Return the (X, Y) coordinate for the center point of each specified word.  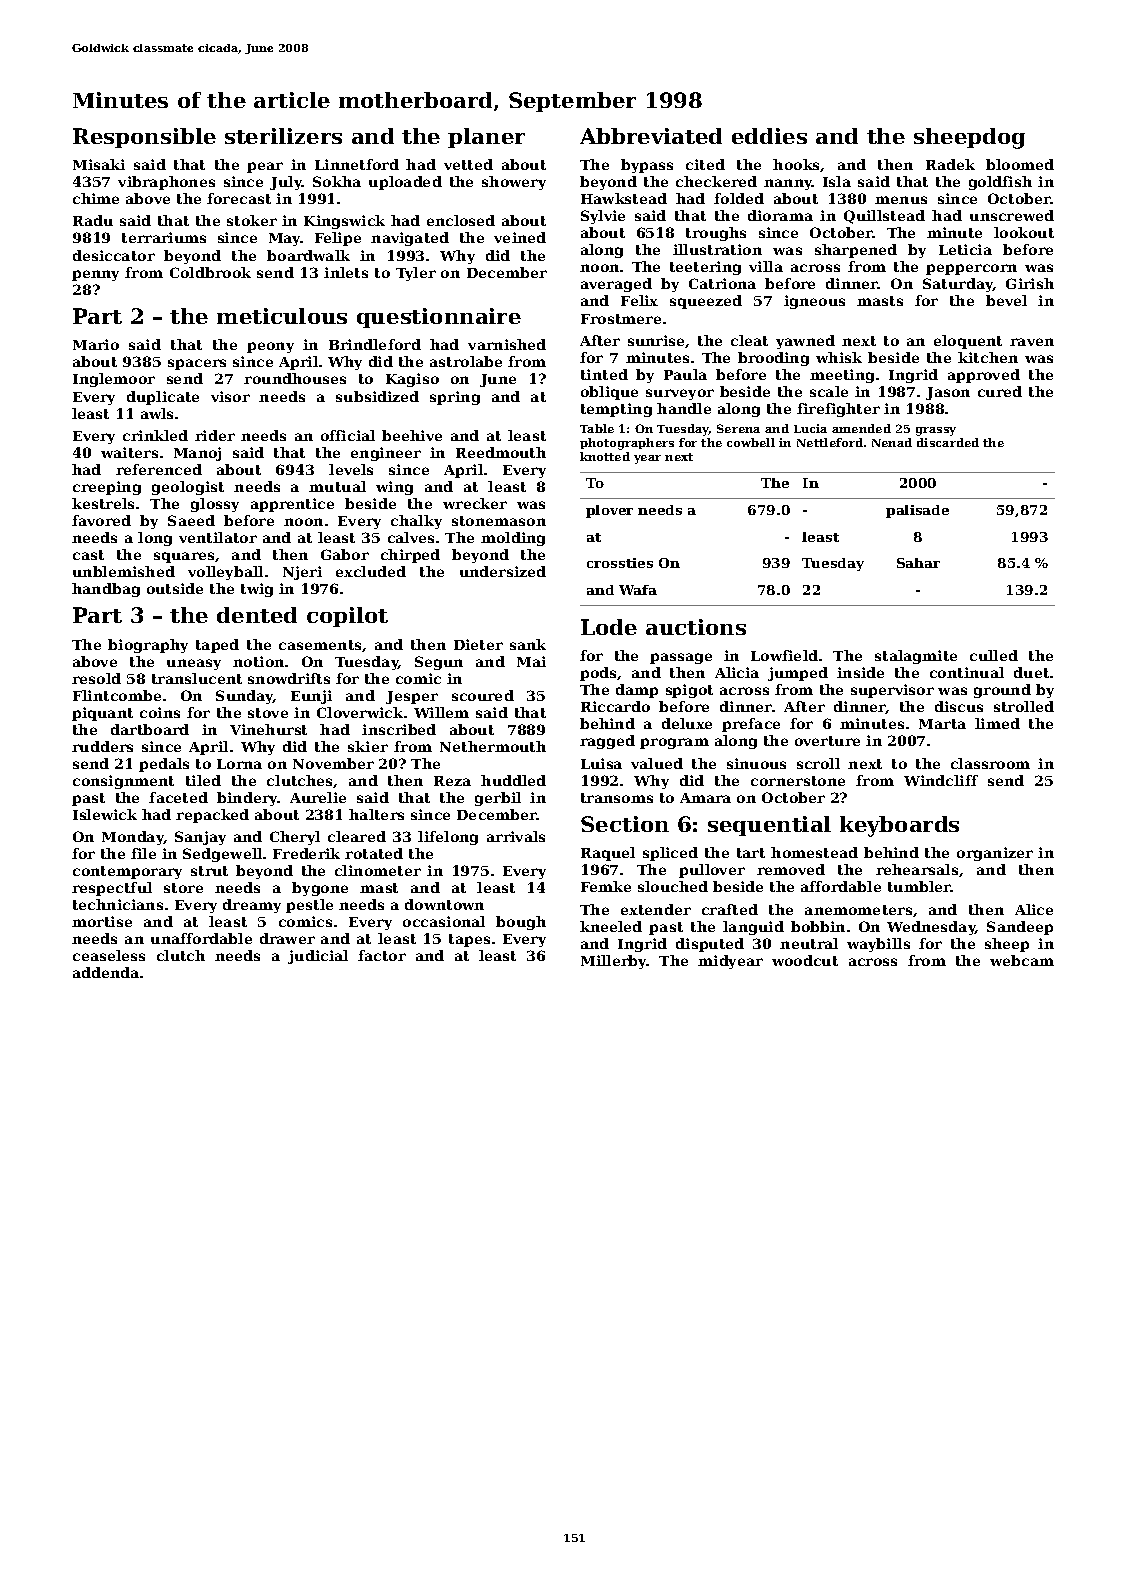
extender (656, 909)
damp (637, 691)
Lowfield (784, 655)
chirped (410, 556)
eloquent (968, 342)
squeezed (706, 302)
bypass (647, 166)
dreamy (252, 906)
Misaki (99, 164)
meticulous (282, 316)
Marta (942, 724)
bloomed (1020, 164)
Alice (1034, 909)
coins (160, 712)
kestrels (103, 503)
